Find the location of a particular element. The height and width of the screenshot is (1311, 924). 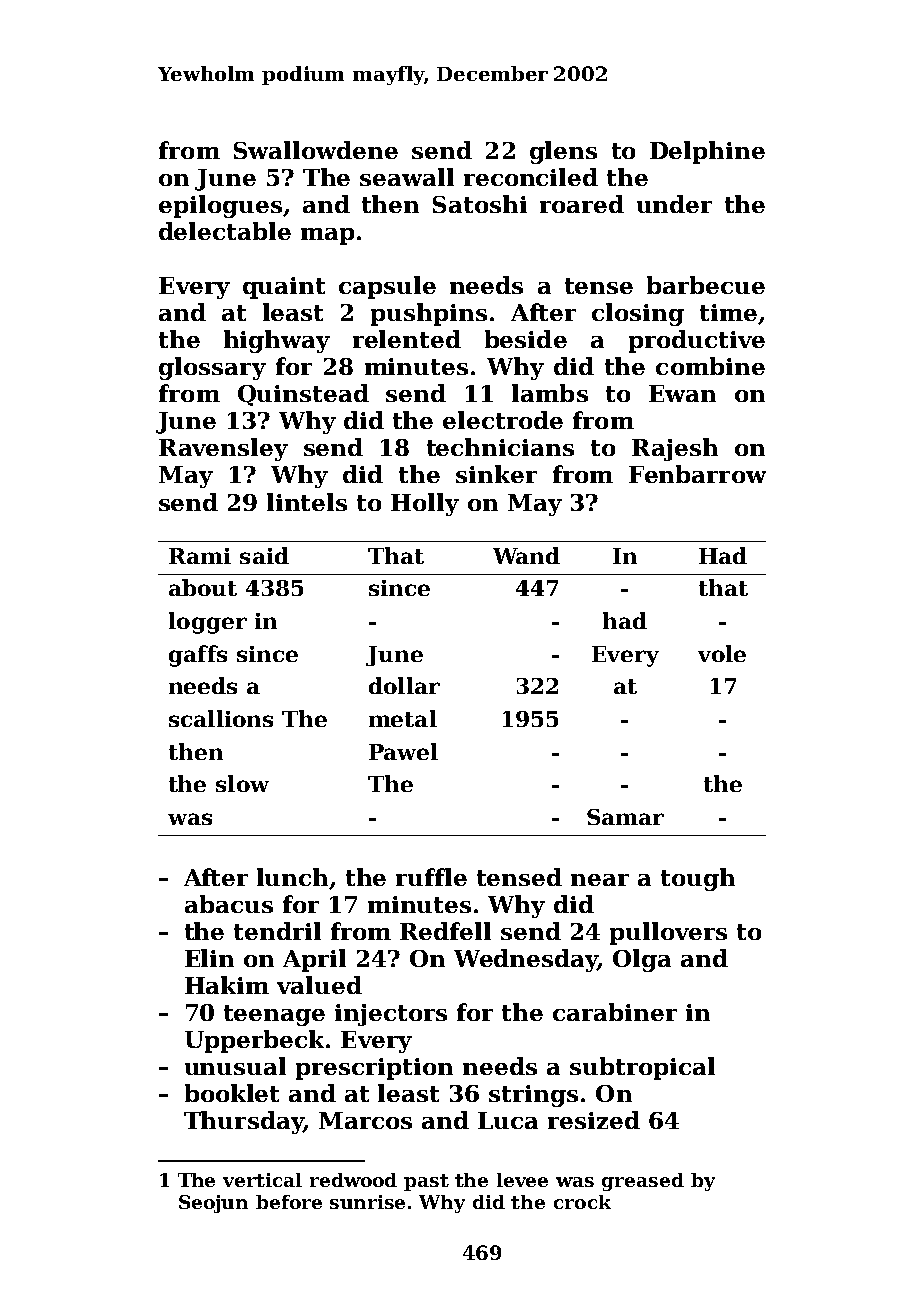

vole is located at coordinates (722, 653).
